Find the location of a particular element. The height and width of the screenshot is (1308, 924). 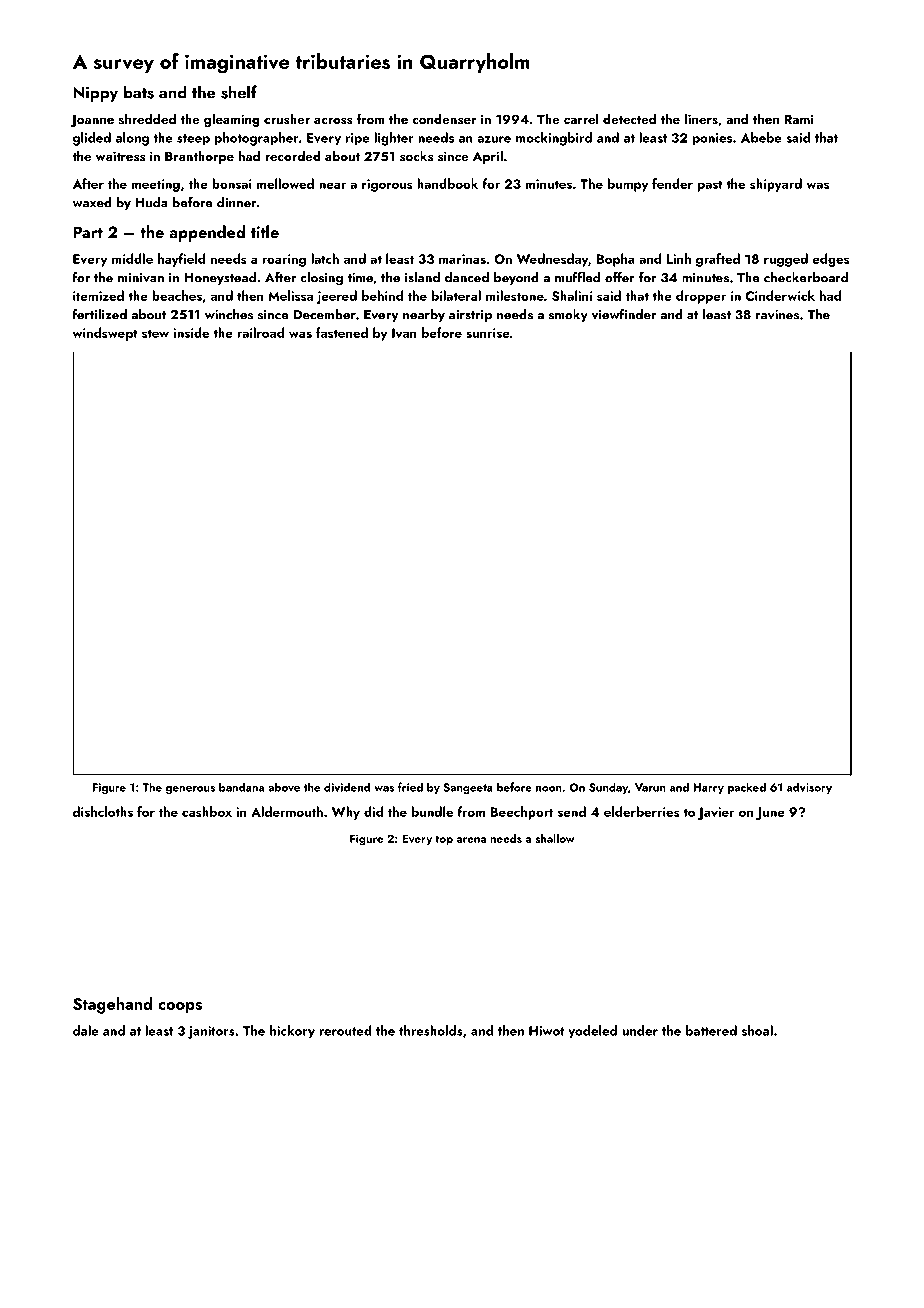

milestone is located at coordinates (515, 295).
